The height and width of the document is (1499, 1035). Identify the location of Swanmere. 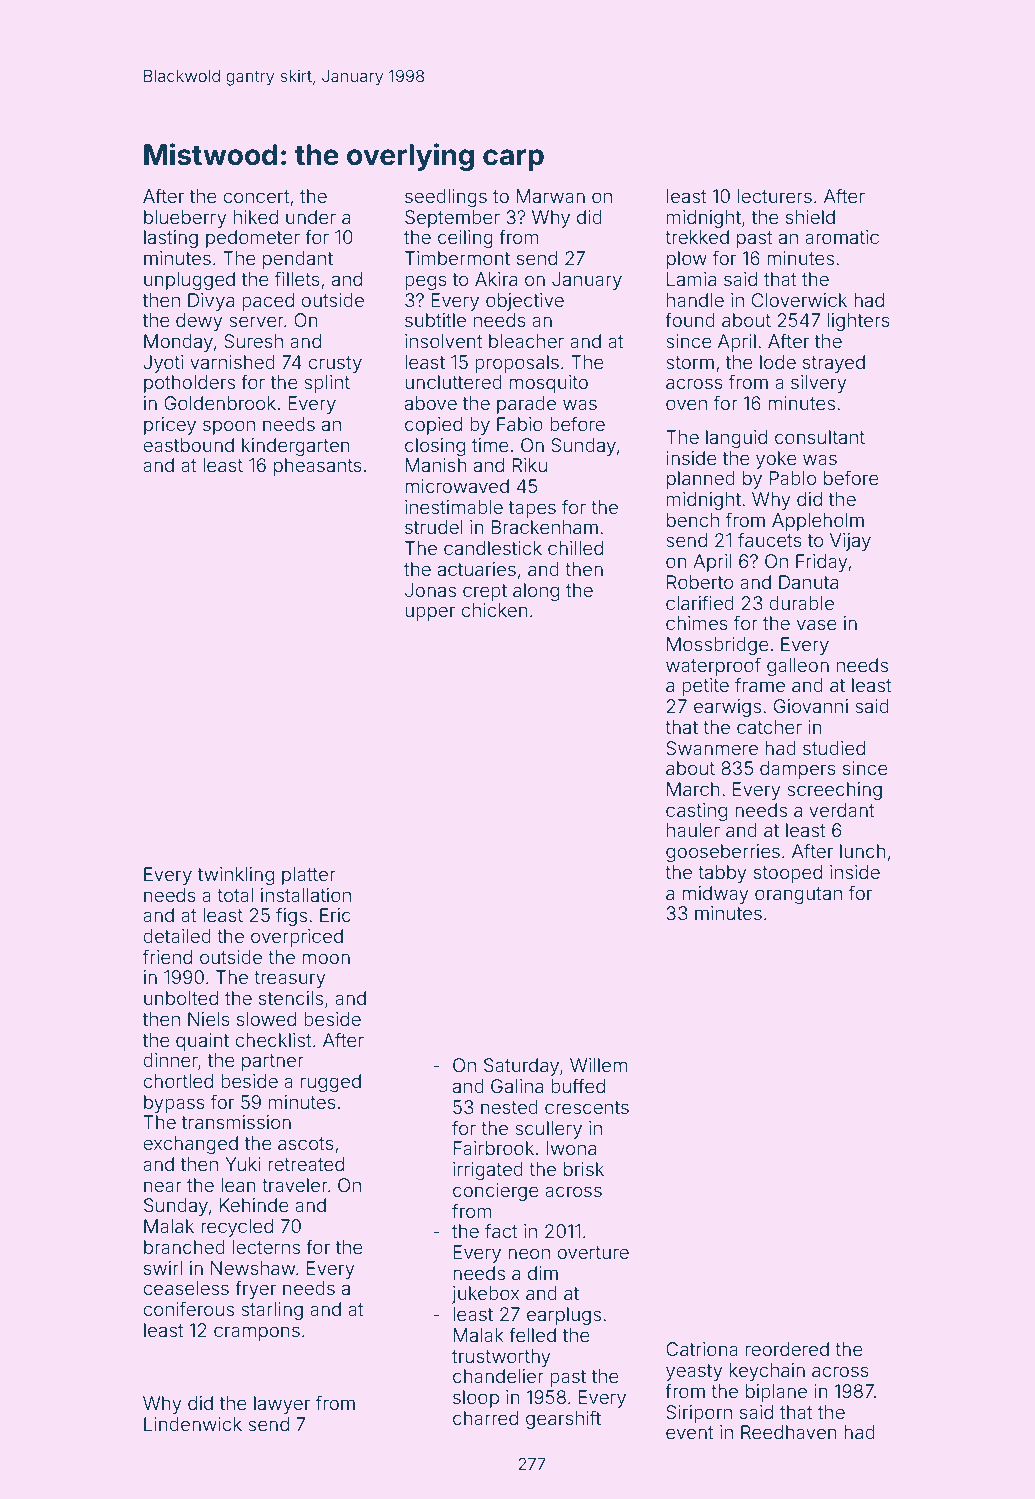
(712, 748).
